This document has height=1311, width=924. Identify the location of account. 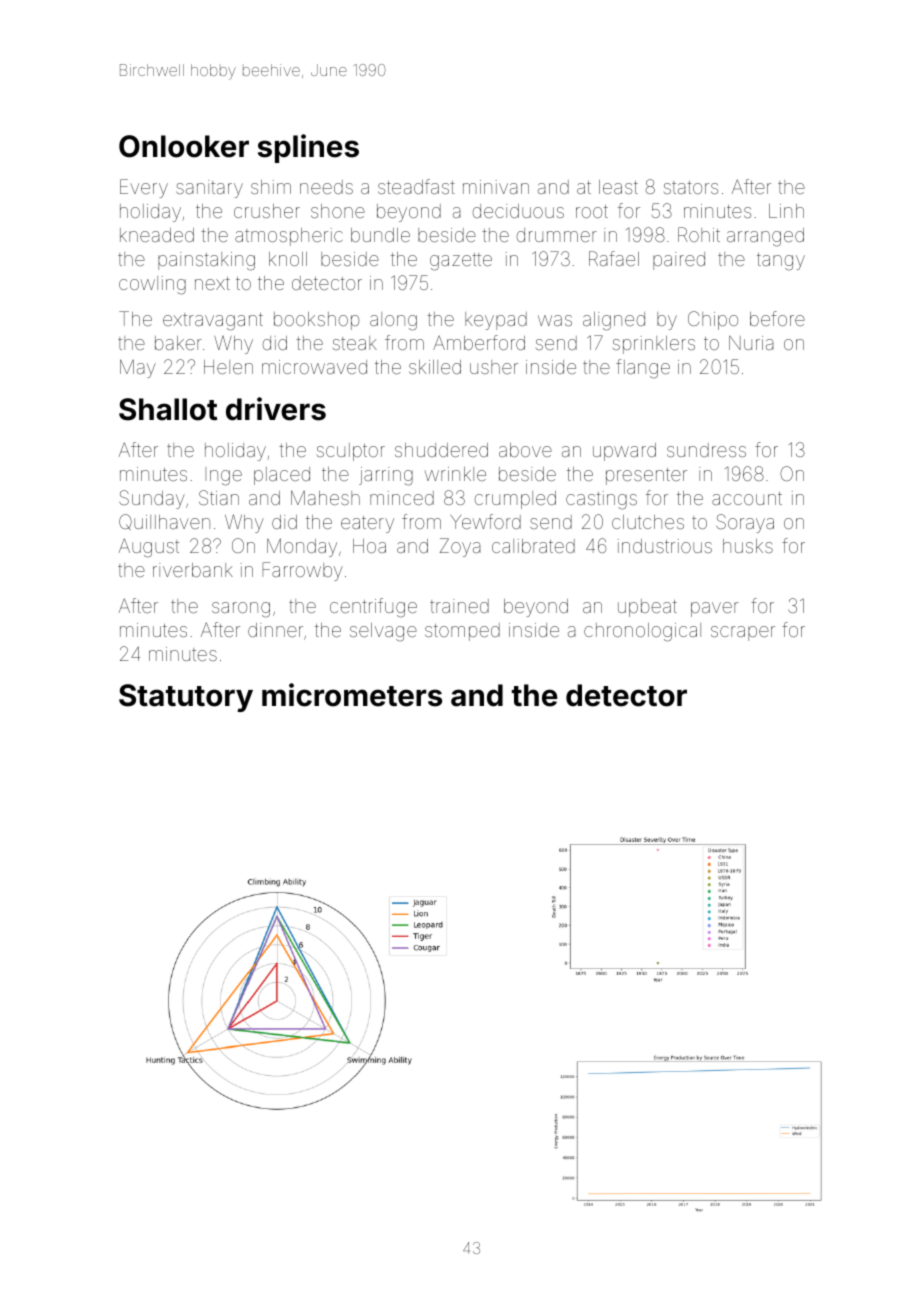
(747, 498).
